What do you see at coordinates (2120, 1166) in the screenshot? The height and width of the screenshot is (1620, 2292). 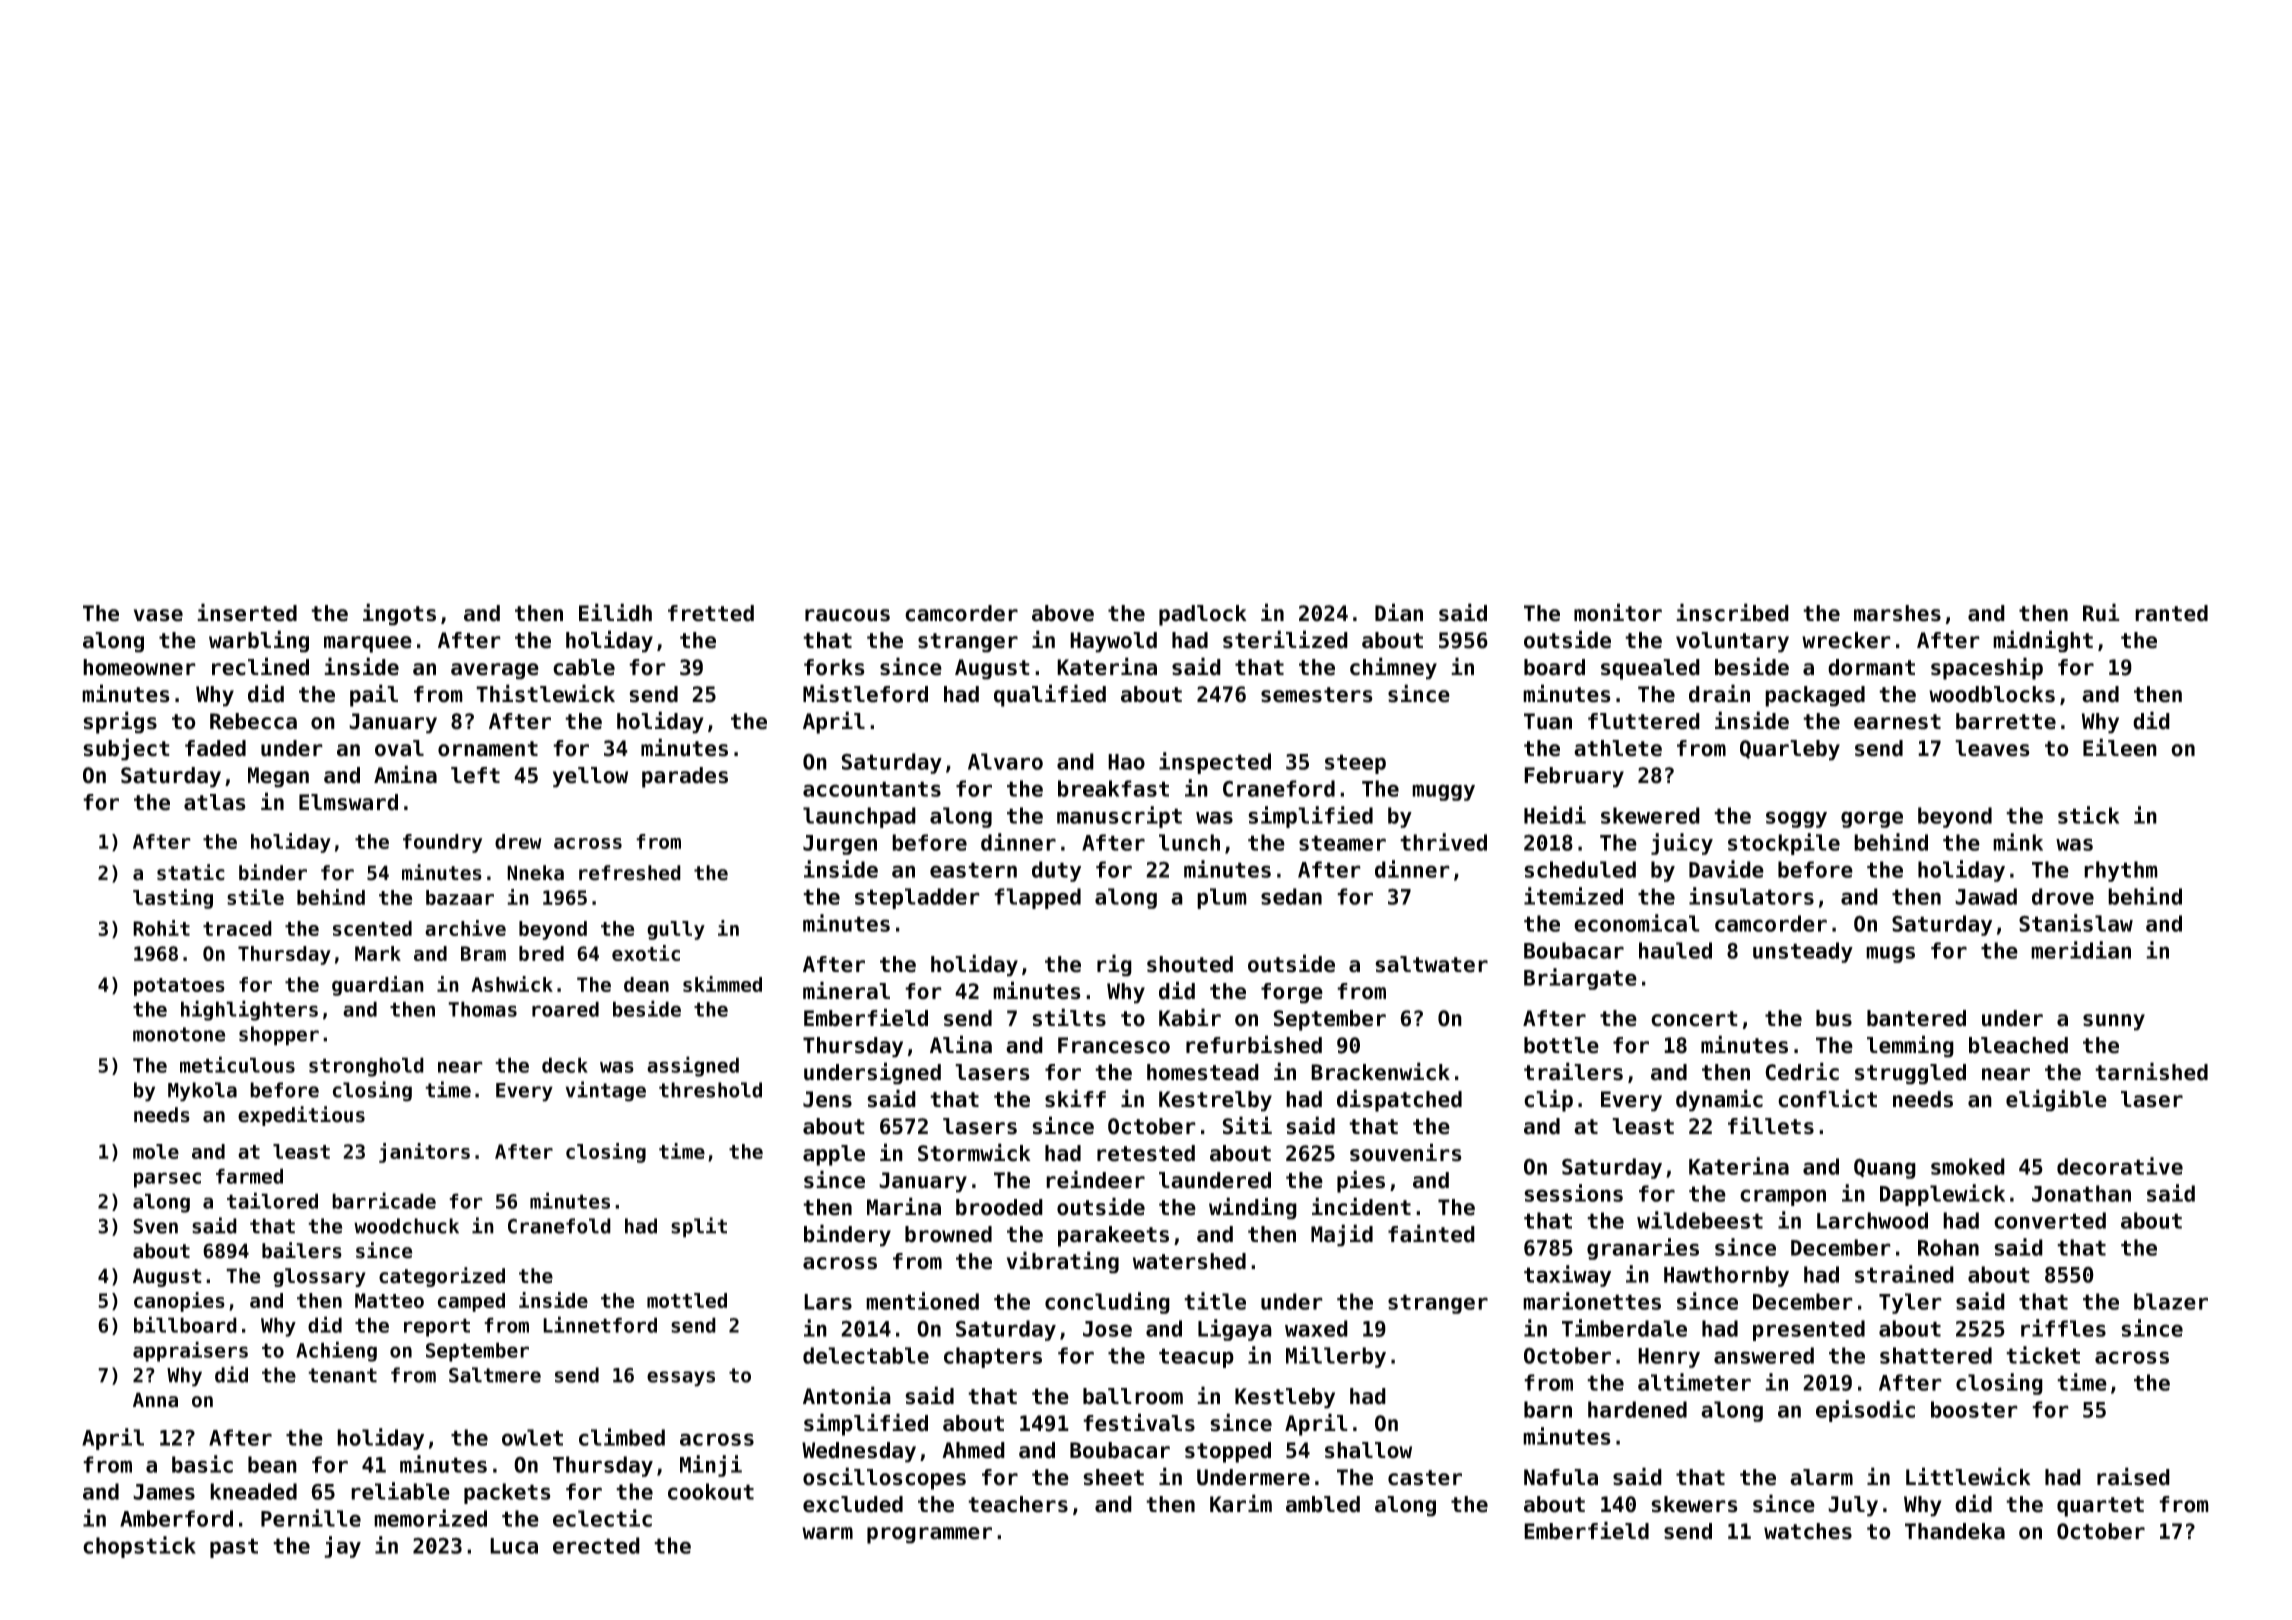 I see `decorative` at bounding box center [2120, 1166].
